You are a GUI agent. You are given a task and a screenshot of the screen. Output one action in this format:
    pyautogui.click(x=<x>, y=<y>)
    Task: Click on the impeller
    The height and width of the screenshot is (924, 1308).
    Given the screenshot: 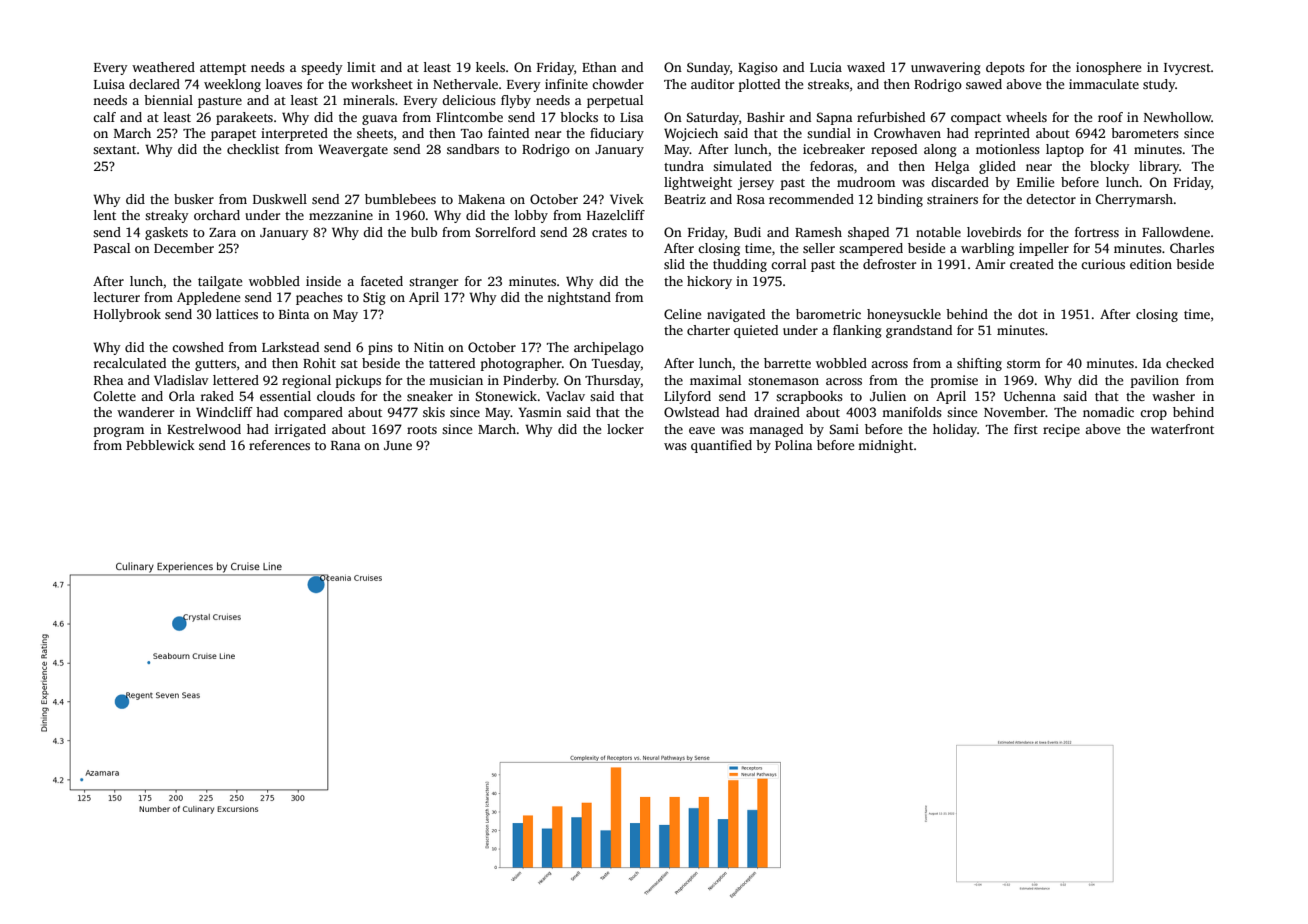 What is the action you would take?
    pyautogui.click(x=1044, y=249)
